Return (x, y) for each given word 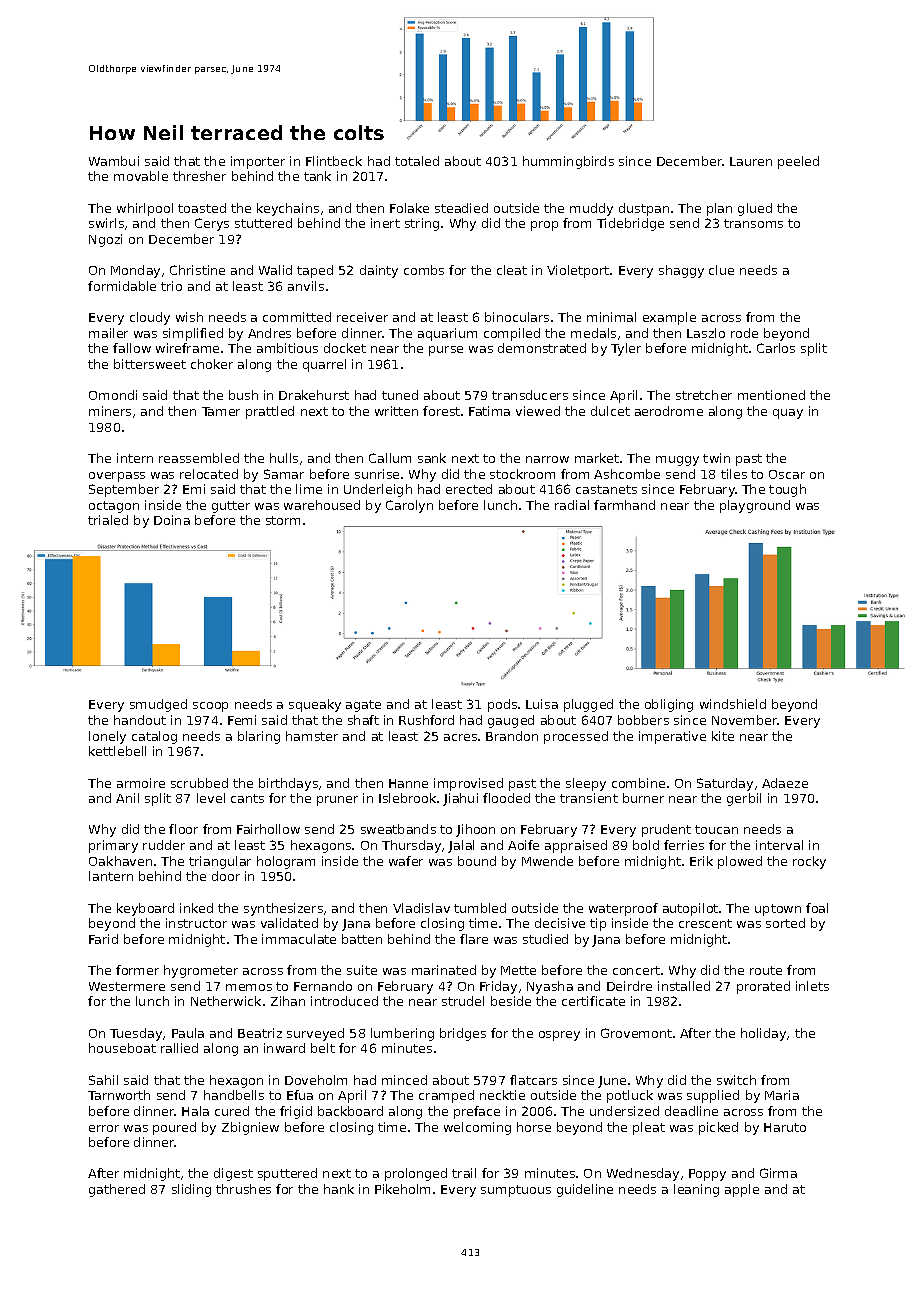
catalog (154, 737)
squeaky (315, 705)
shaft (363, 720)
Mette (518, 970)
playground (755, 506)
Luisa (542, 704)
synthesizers (283, 909)
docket (345, 348)
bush (243, 395)
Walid (275, 270)
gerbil (744, 799)
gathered (117, 1190)
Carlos (776, 348)
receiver (362, 317)
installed (684, 986)
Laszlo (706, 333)
